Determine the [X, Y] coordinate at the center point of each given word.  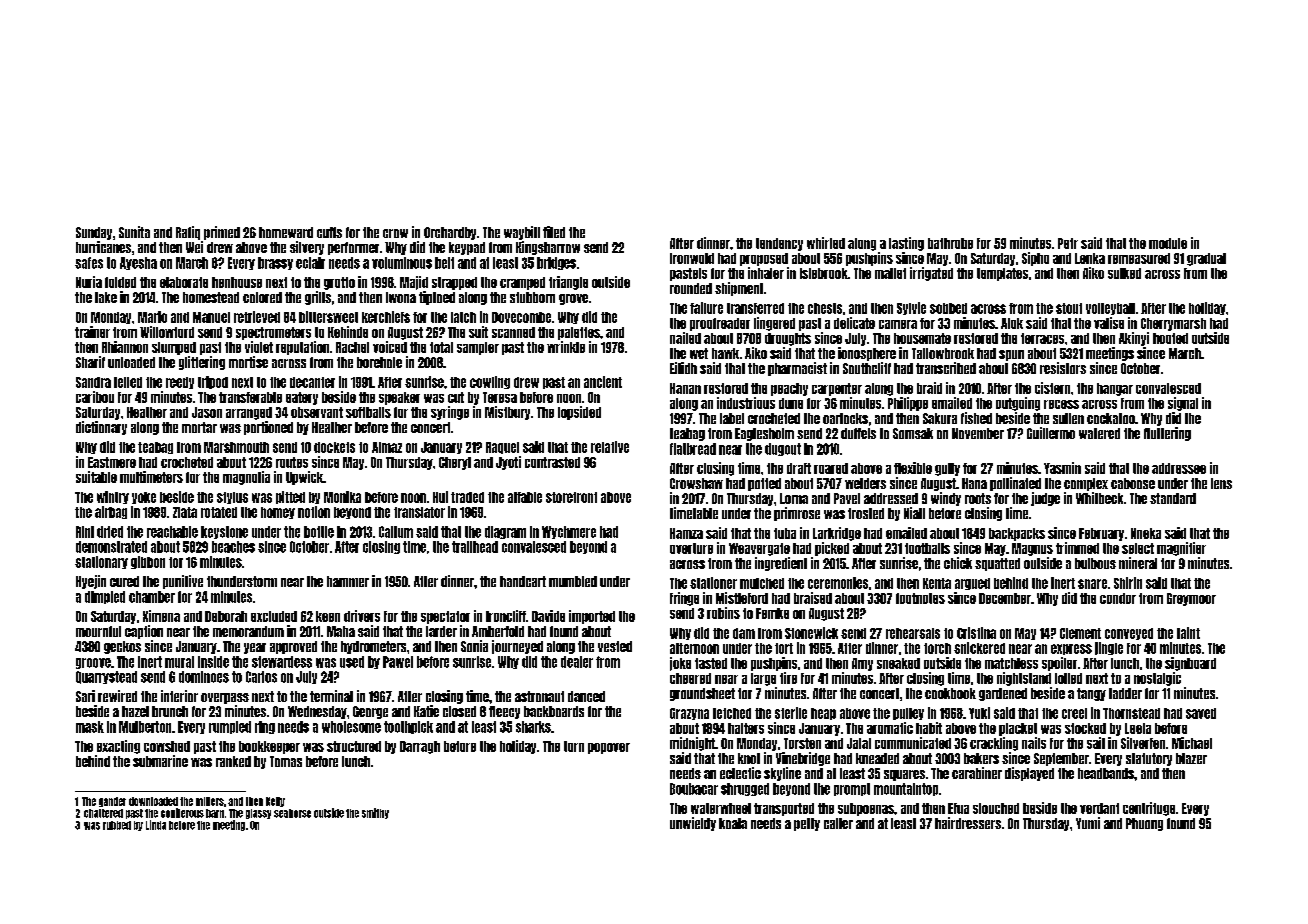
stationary [101, 562]
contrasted [552, 462]
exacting [118, 747]
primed [222, 233]
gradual [1206, 259]
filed [554, 232]
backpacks [1017, 534]
